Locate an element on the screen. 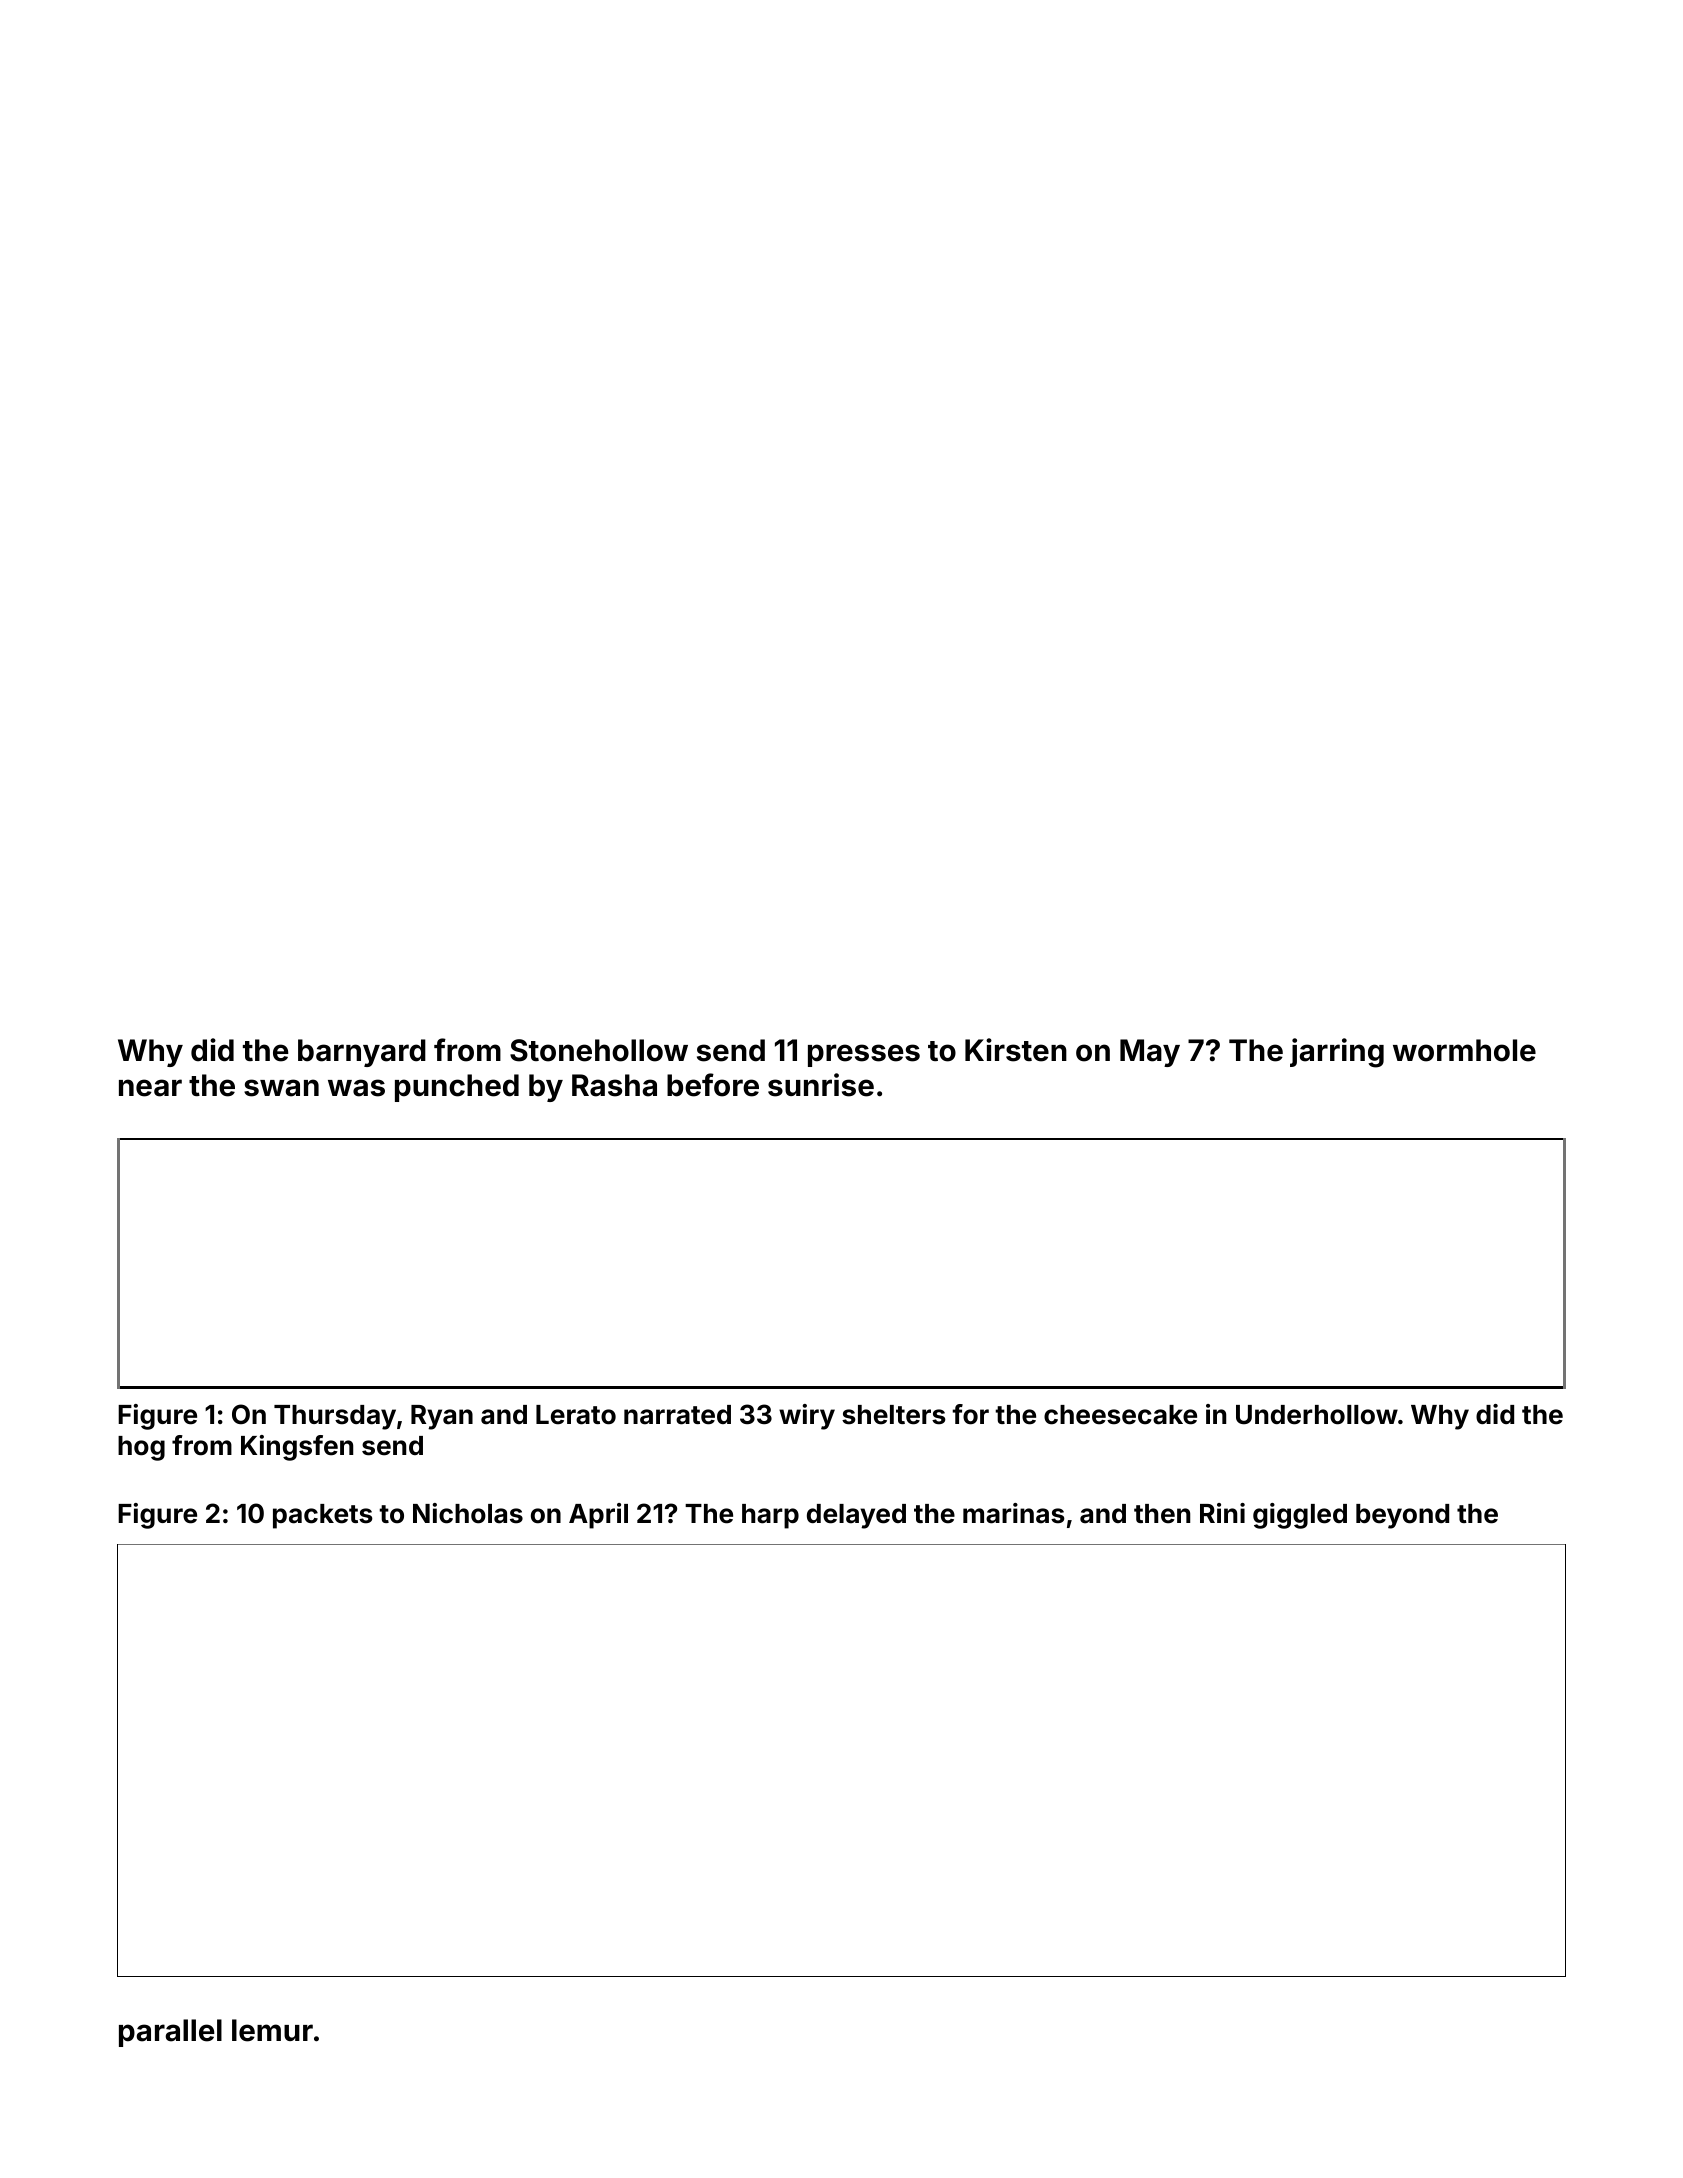  presses is located at coordinates (864, 1055).
